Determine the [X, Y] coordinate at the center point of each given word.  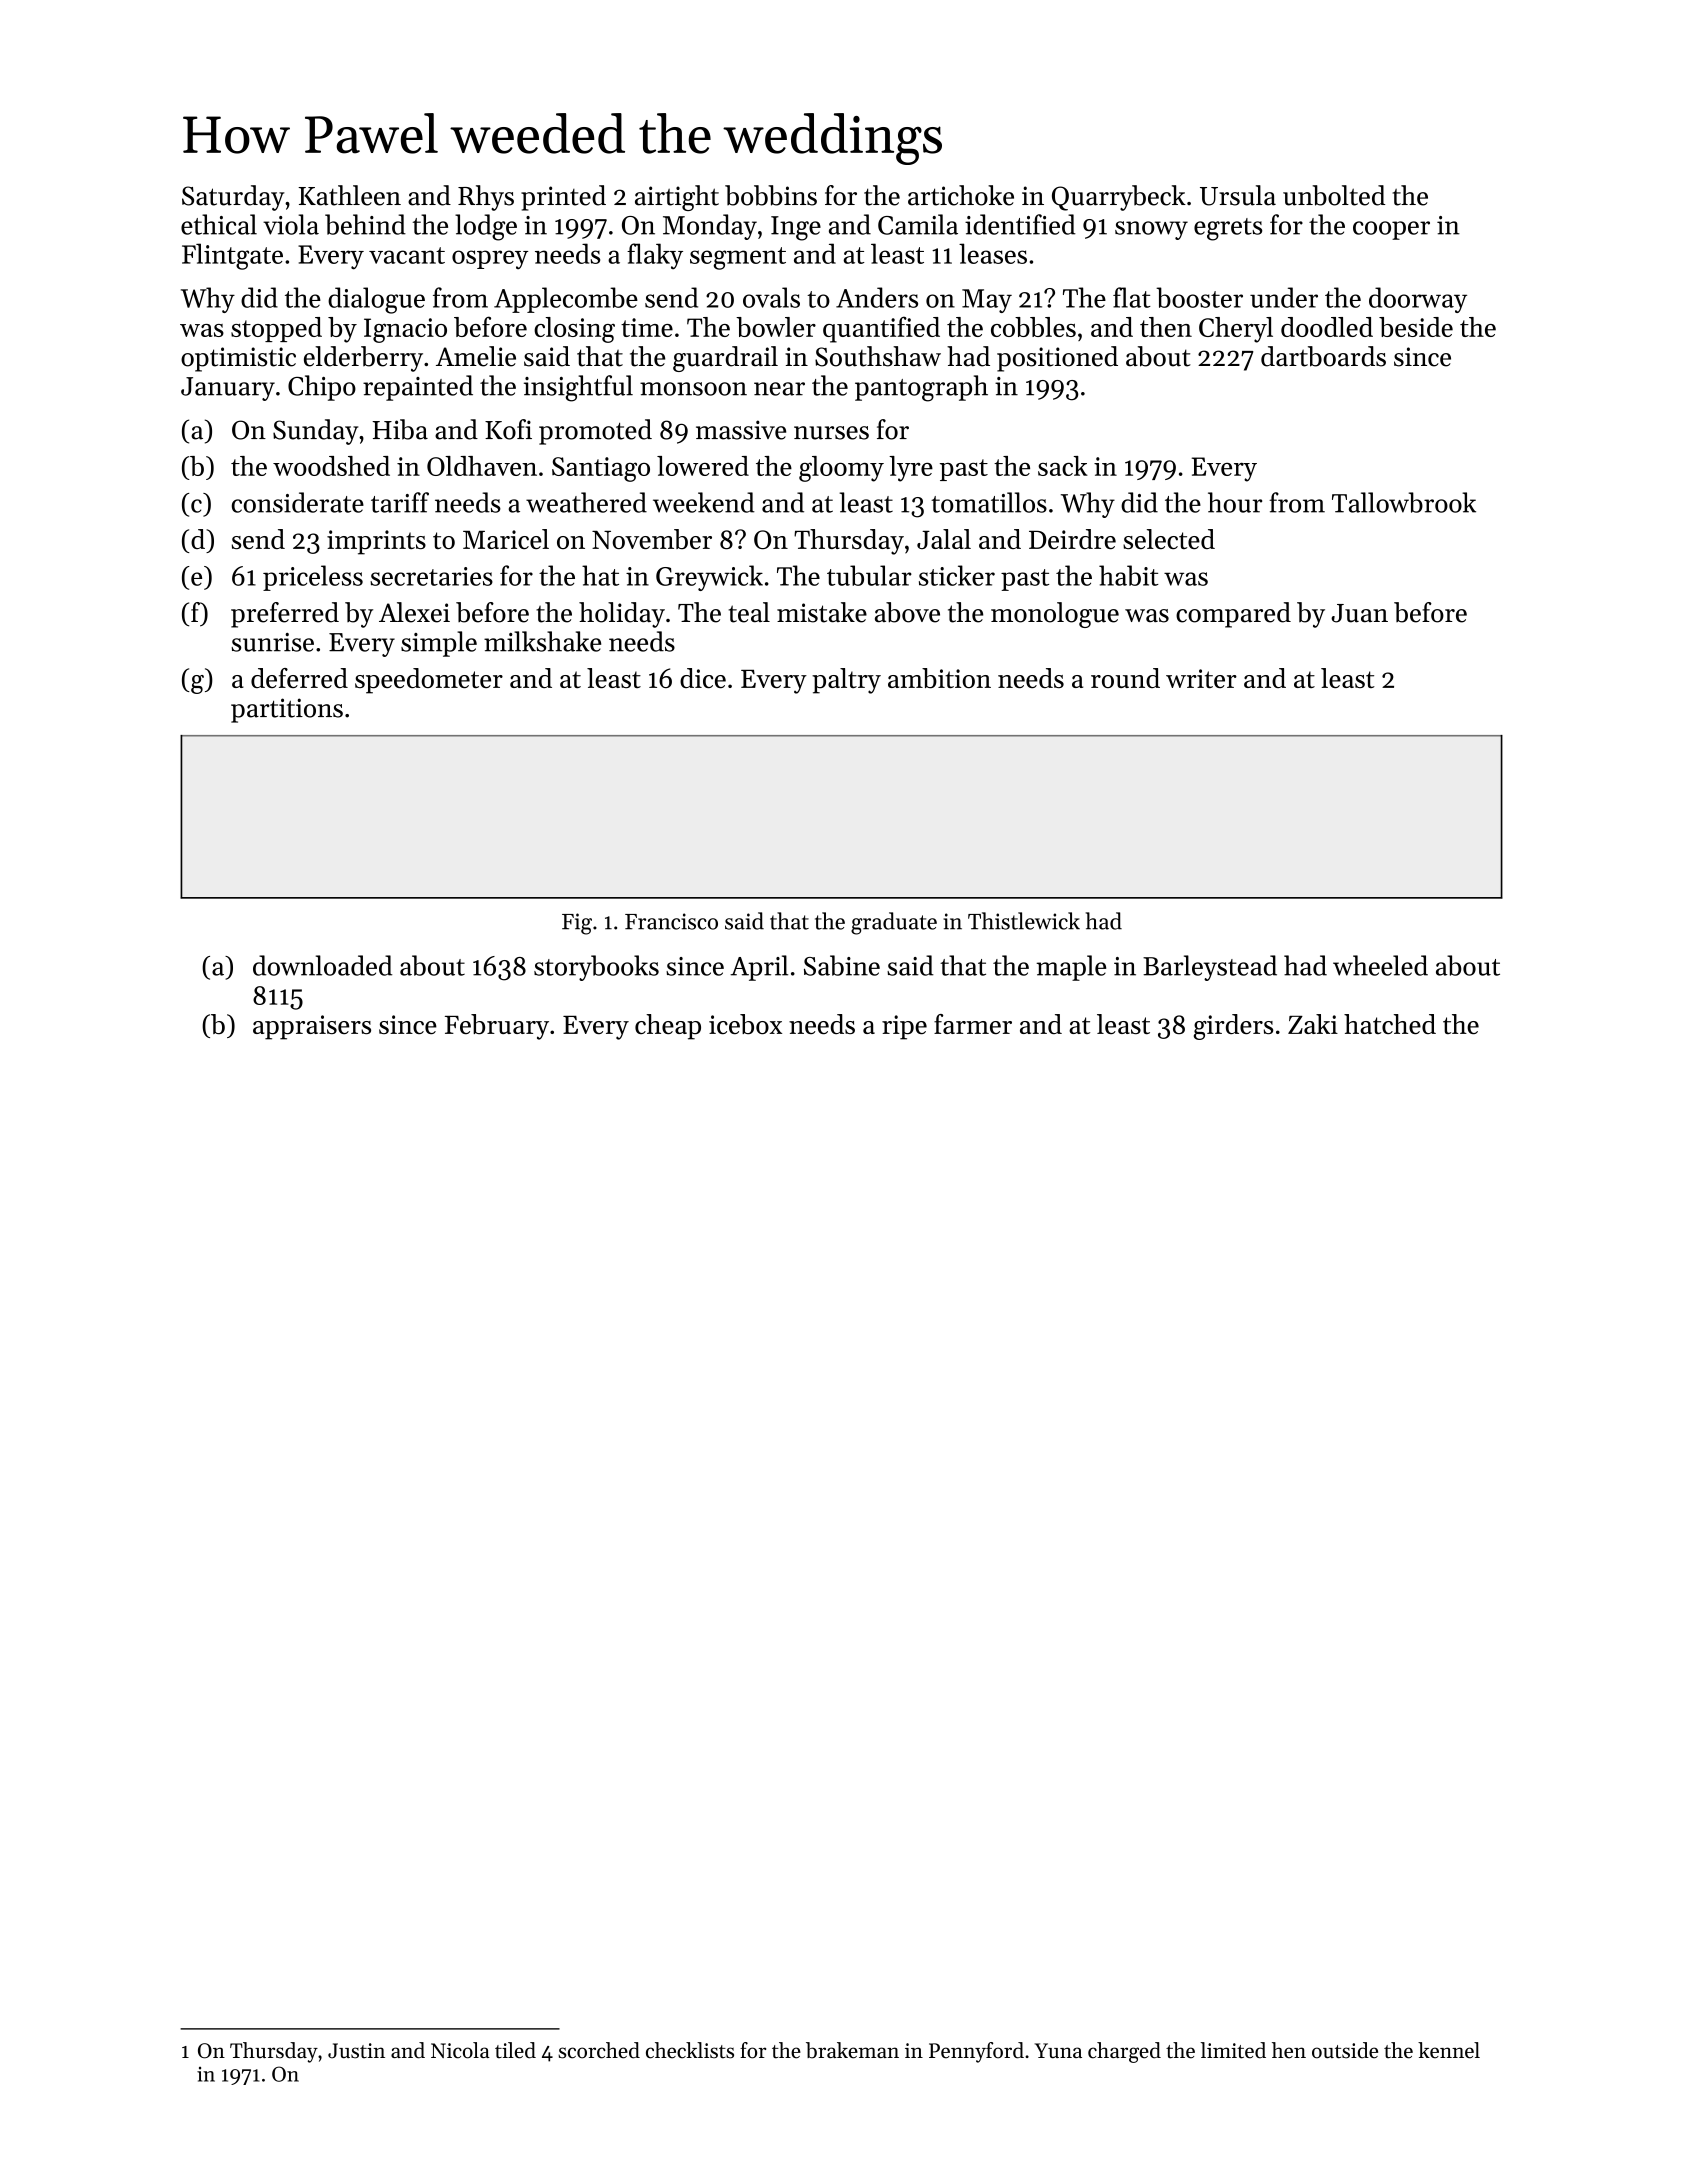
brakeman [852, 2050]
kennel [1449, 2050]
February [497, 1027]
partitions [287, 710]
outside [1345, 2050]
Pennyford [976, 2052]
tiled [515, 2050]
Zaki [1313, 1024]
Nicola [460, 2050]
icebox [745, 1024]
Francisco [671, 921]
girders [1233, 1027]
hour [1235, 502]
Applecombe [566, 300]
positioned [1057, 359]
